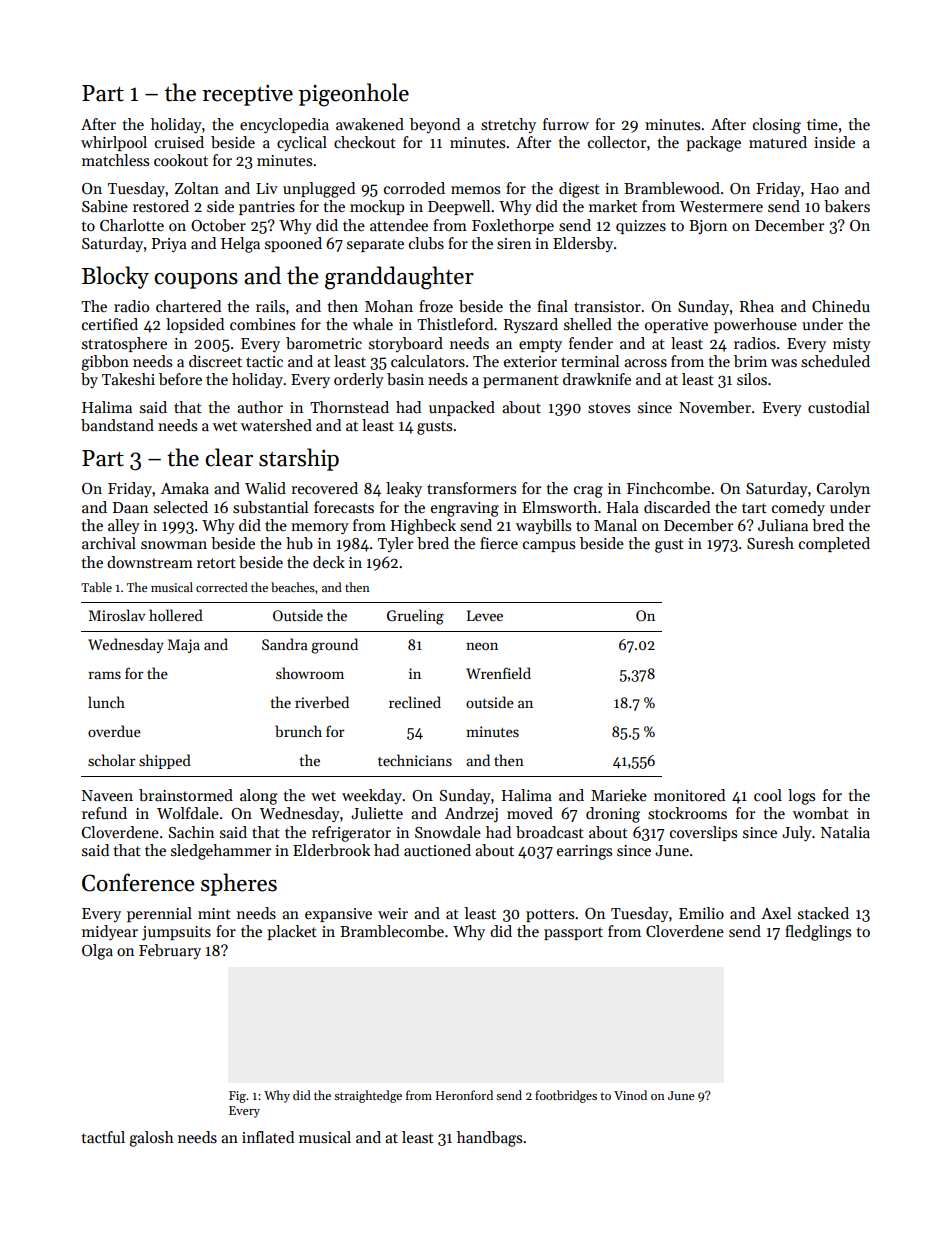 This screenshot has height=1233, width=952. Describe the element at coordinates (566, 1096) in the screenshot. I see `footbridges` at that location.
